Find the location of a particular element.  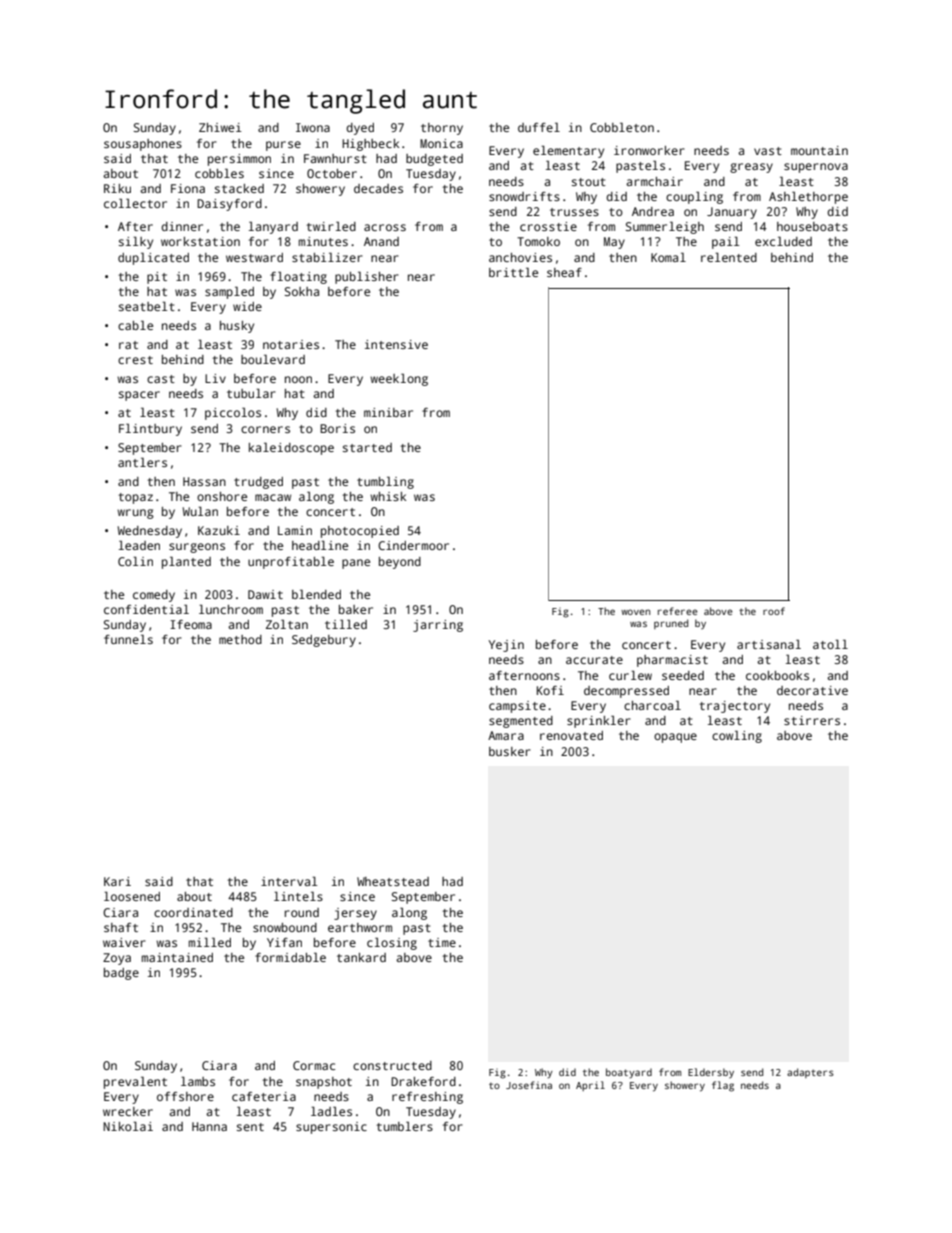

flag is located at coordinates (723, 1086).
